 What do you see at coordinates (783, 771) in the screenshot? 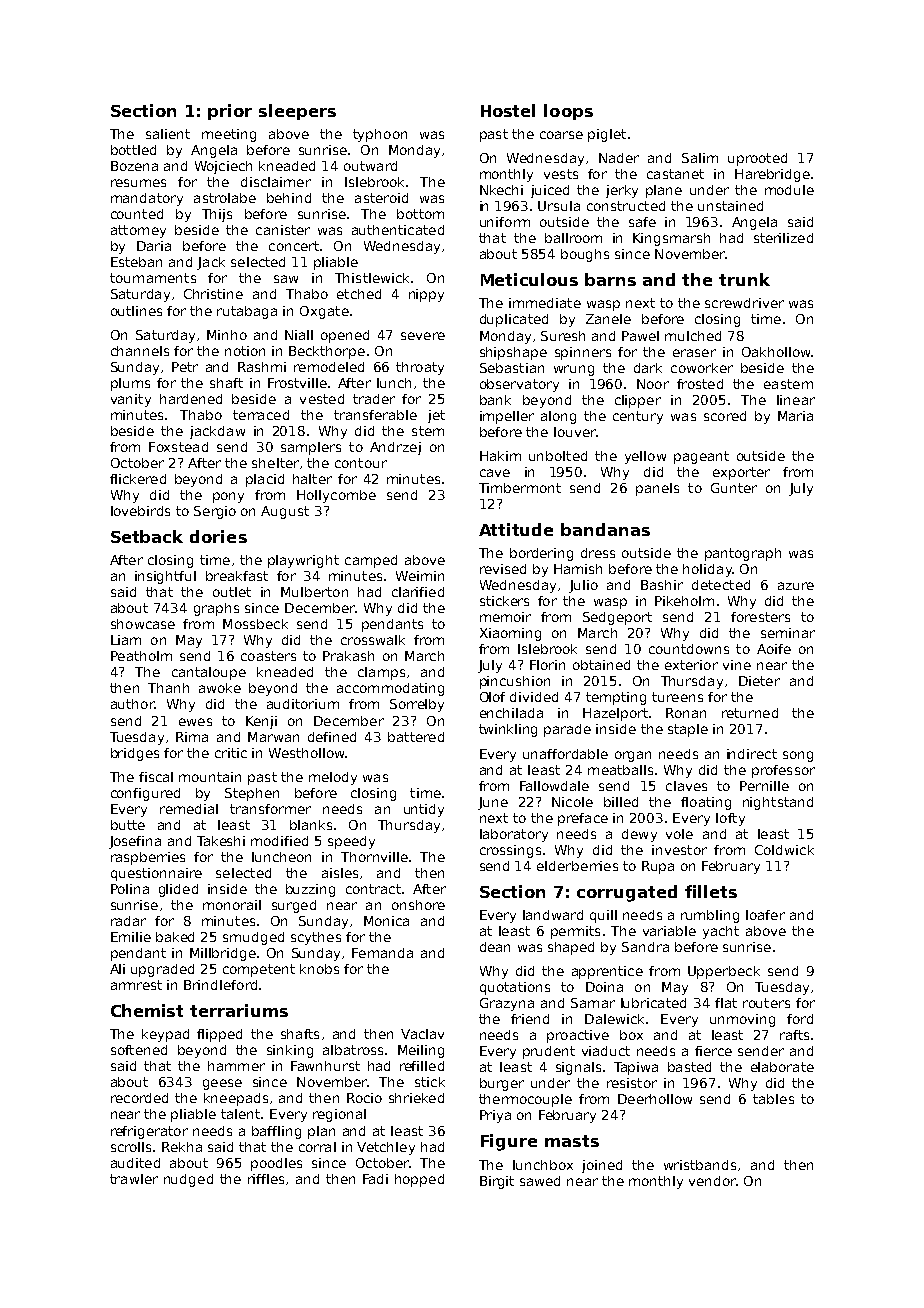
I see `professor` at bounding box center [783, 771].
